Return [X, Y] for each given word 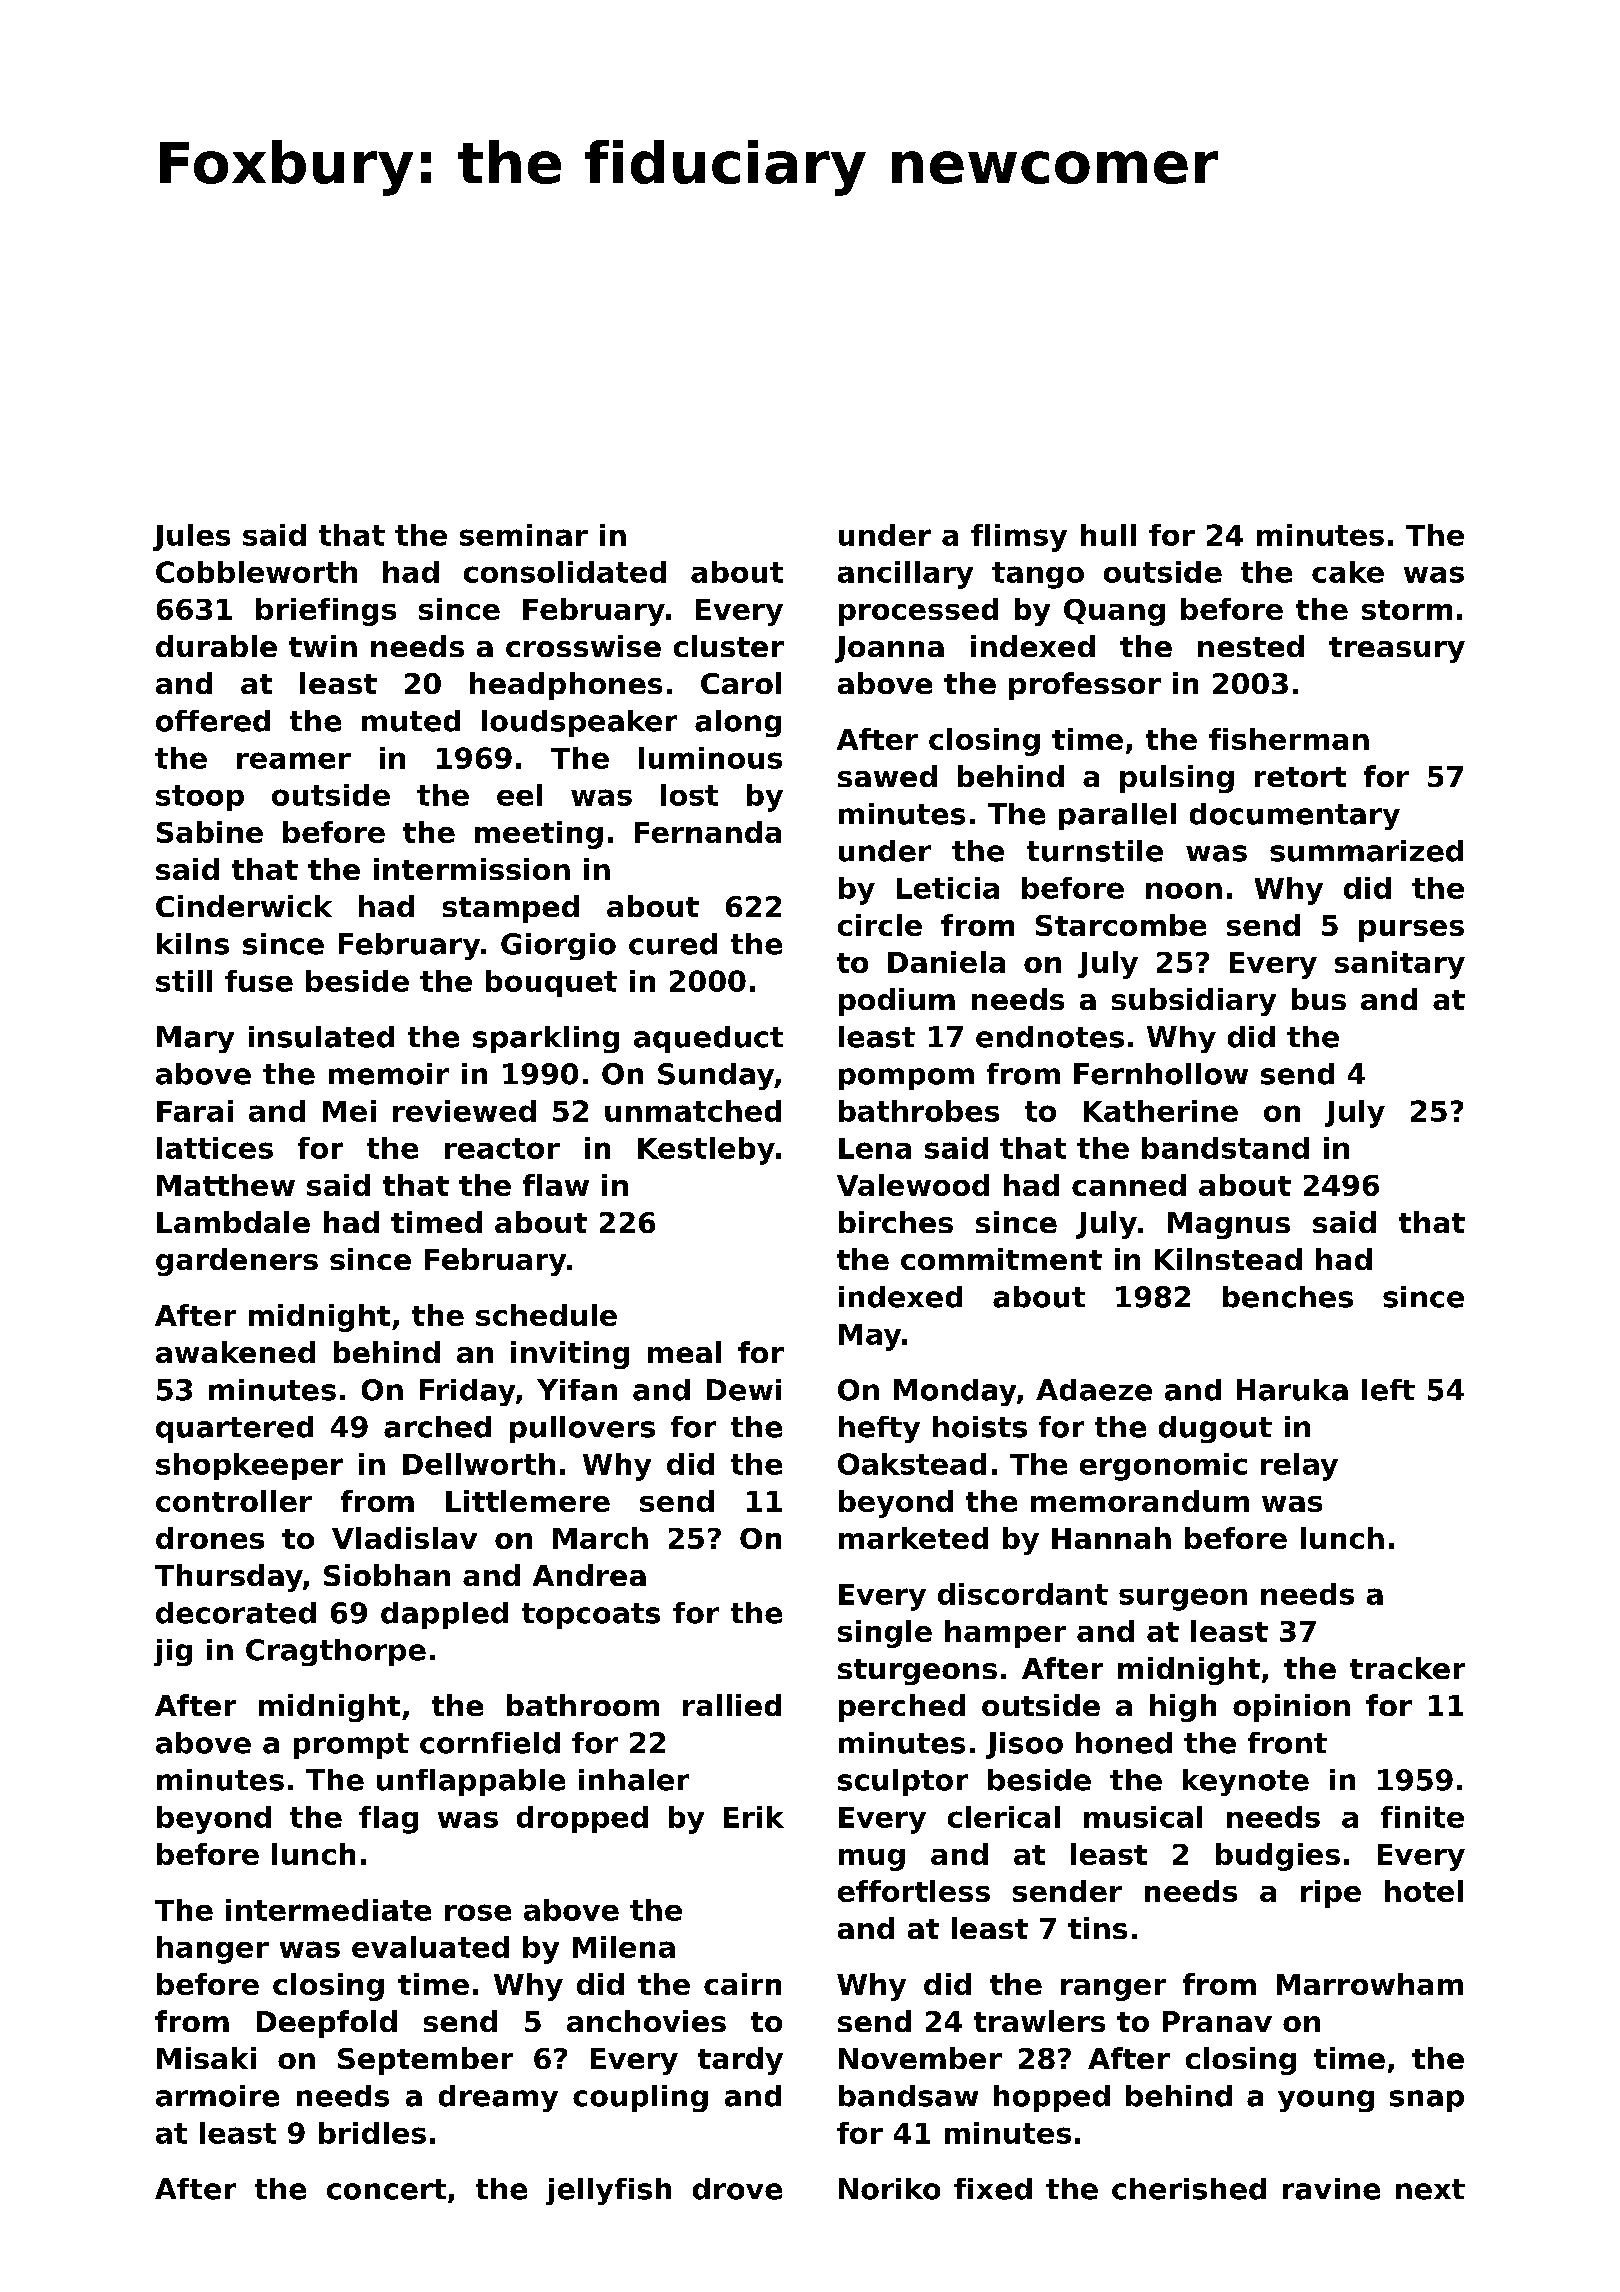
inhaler [634, 1780]
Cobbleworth [256, 572]
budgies [1278, 1857]
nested [1251, 646]
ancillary [905, 575]
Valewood [913, 1185]
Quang [1114, 612]
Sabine [210, 832]
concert [386, 2189]
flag [388, 1820]
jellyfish [608, 2191]
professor [1085, 686]
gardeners [237, 1262]
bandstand [1225, 1148]
